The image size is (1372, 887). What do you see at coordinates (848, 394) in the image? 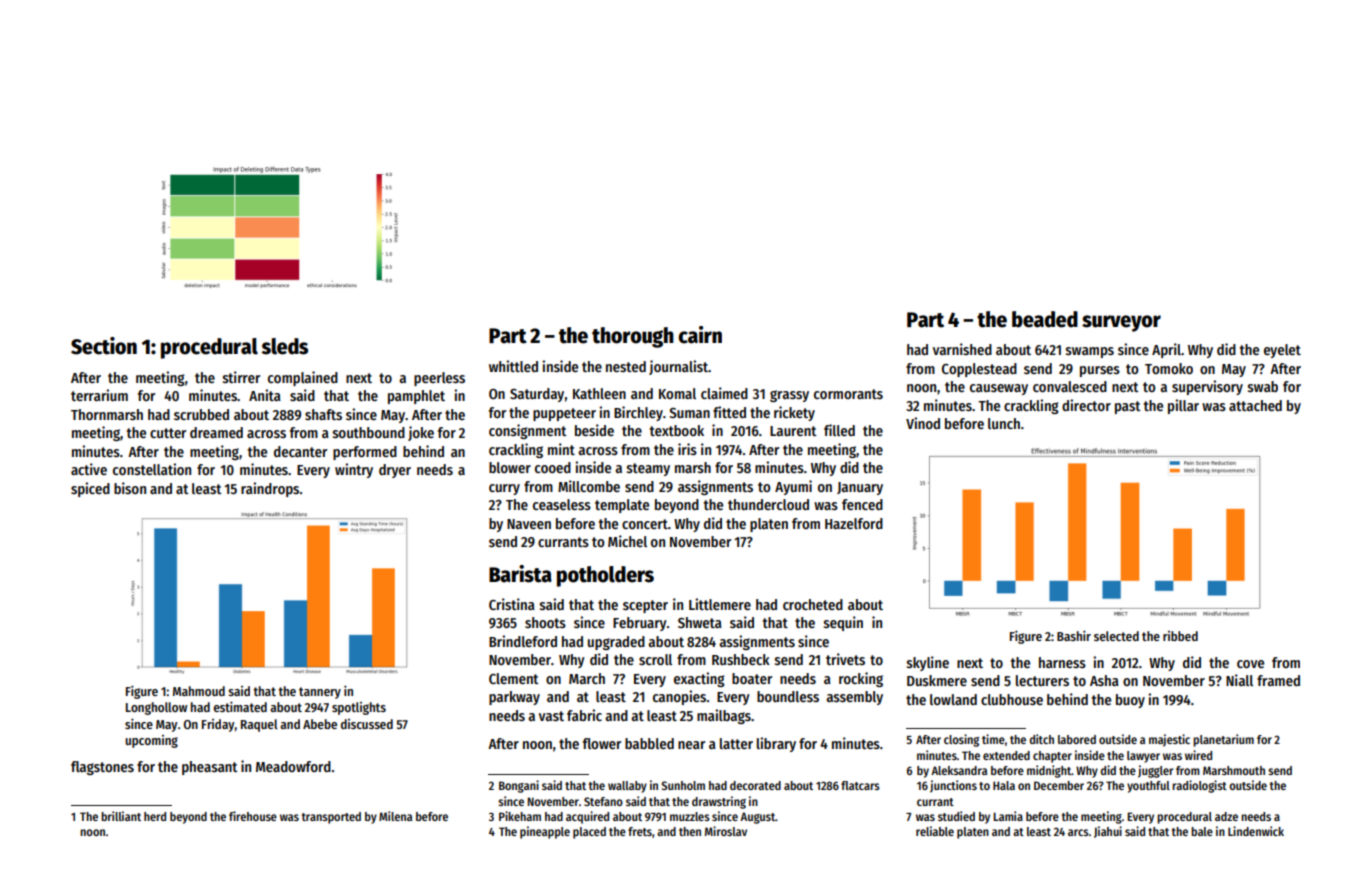
I see `cormorants` at bounding box center [848, 394].
